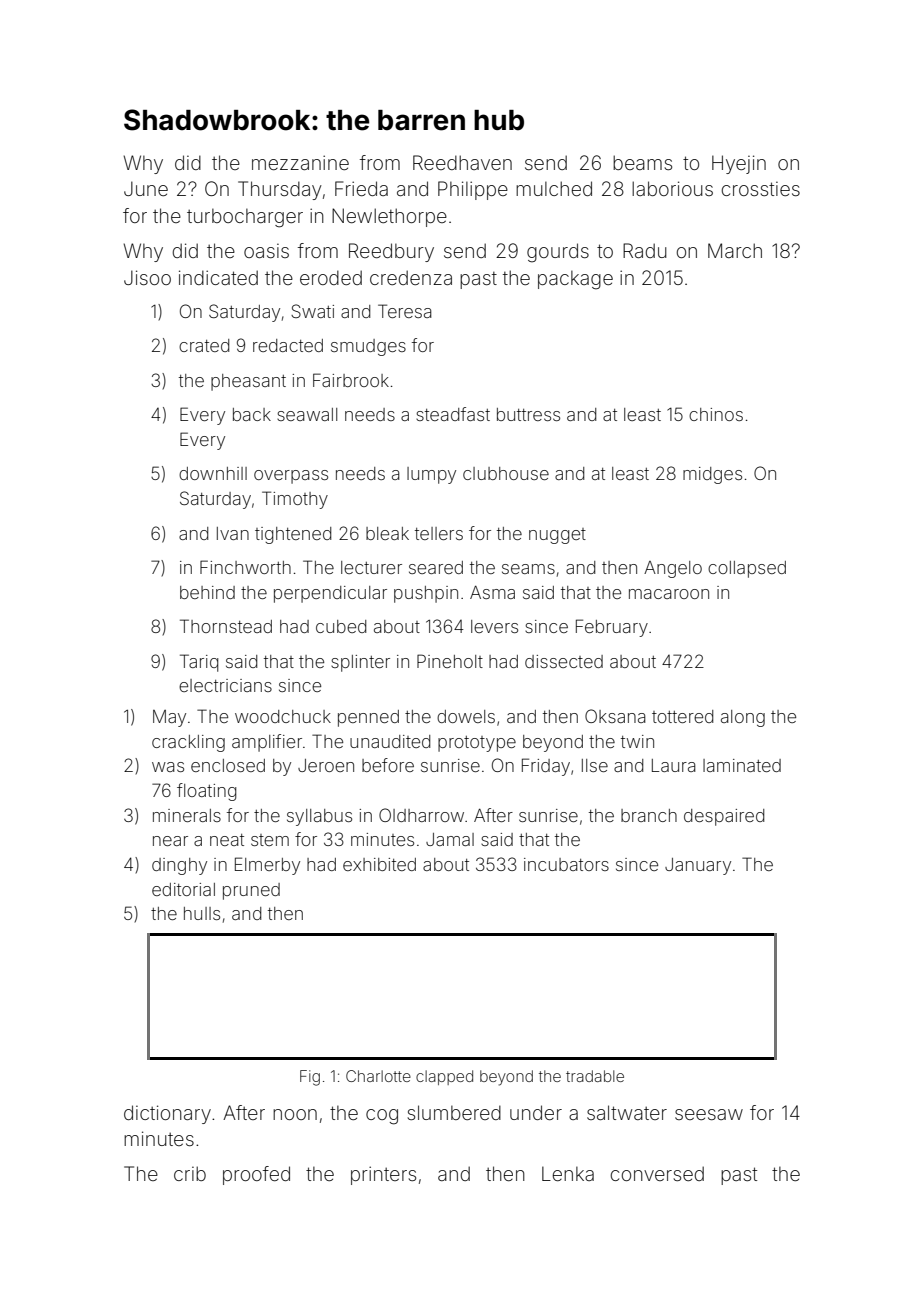 The width and height of the document is (924, 1311). Describe the element at coordinates (146, 188) in the document. I see `June` at that location.
